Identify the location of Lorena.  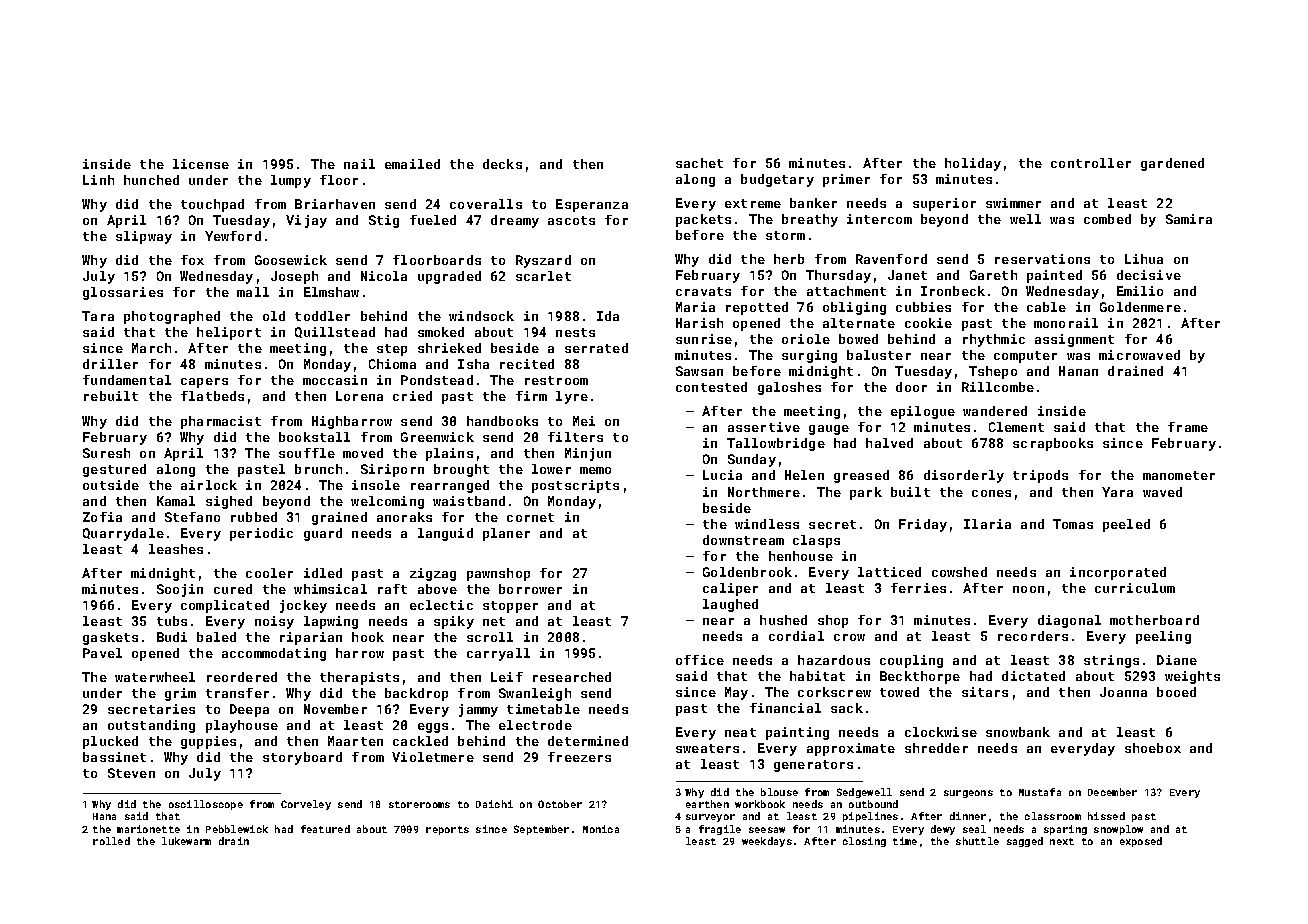
(359, 396).
